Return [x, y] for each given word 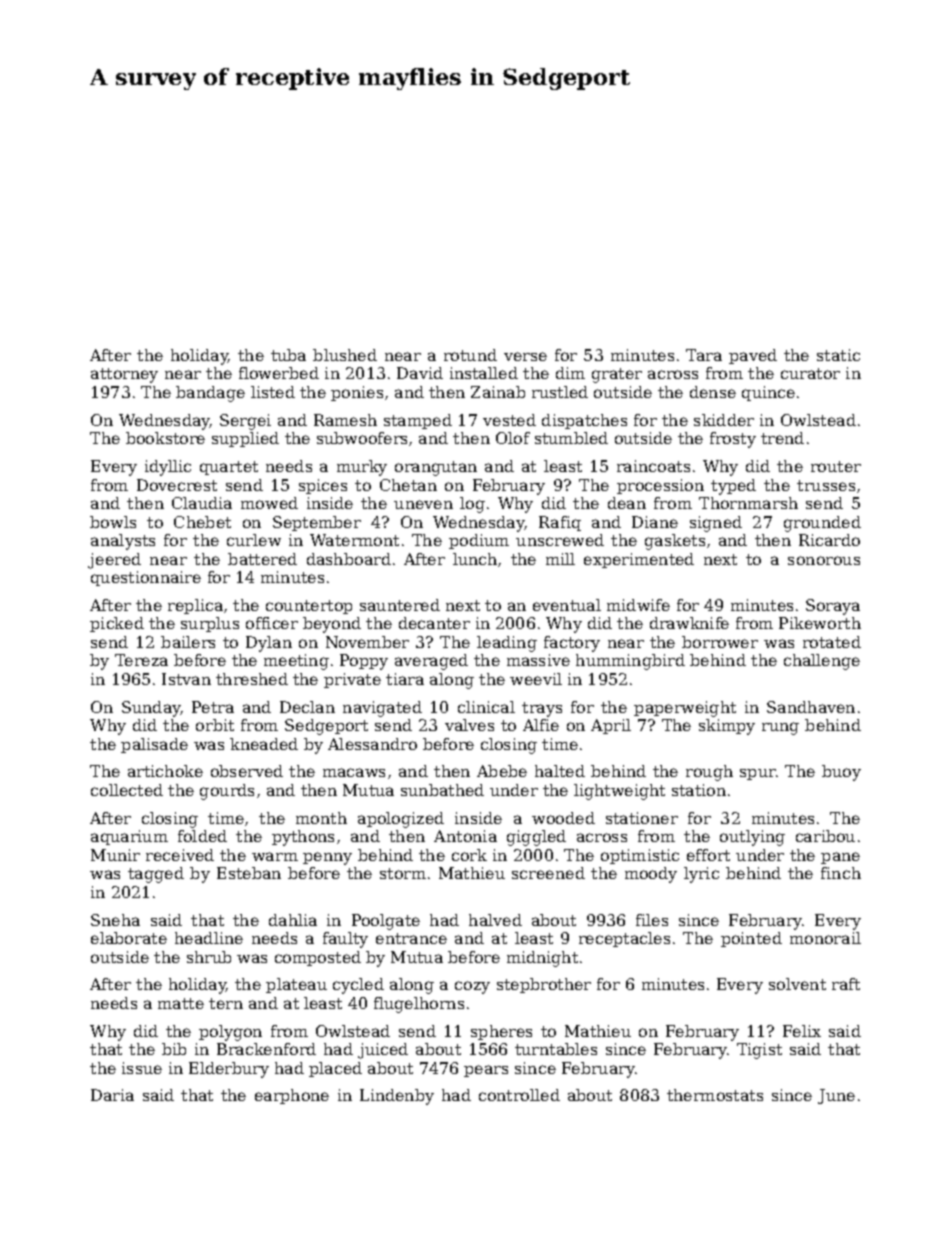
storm [403, 873]
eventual [567, 605]
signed [716, 524]
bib [174, 1049]
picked [117, 624]
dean [627, 503]
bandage [210, 394]
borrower [720, 642]
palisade [154, 745]
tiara [405, 679]
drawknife [689, 623]
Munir [115, 855]
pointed [751, 939]
